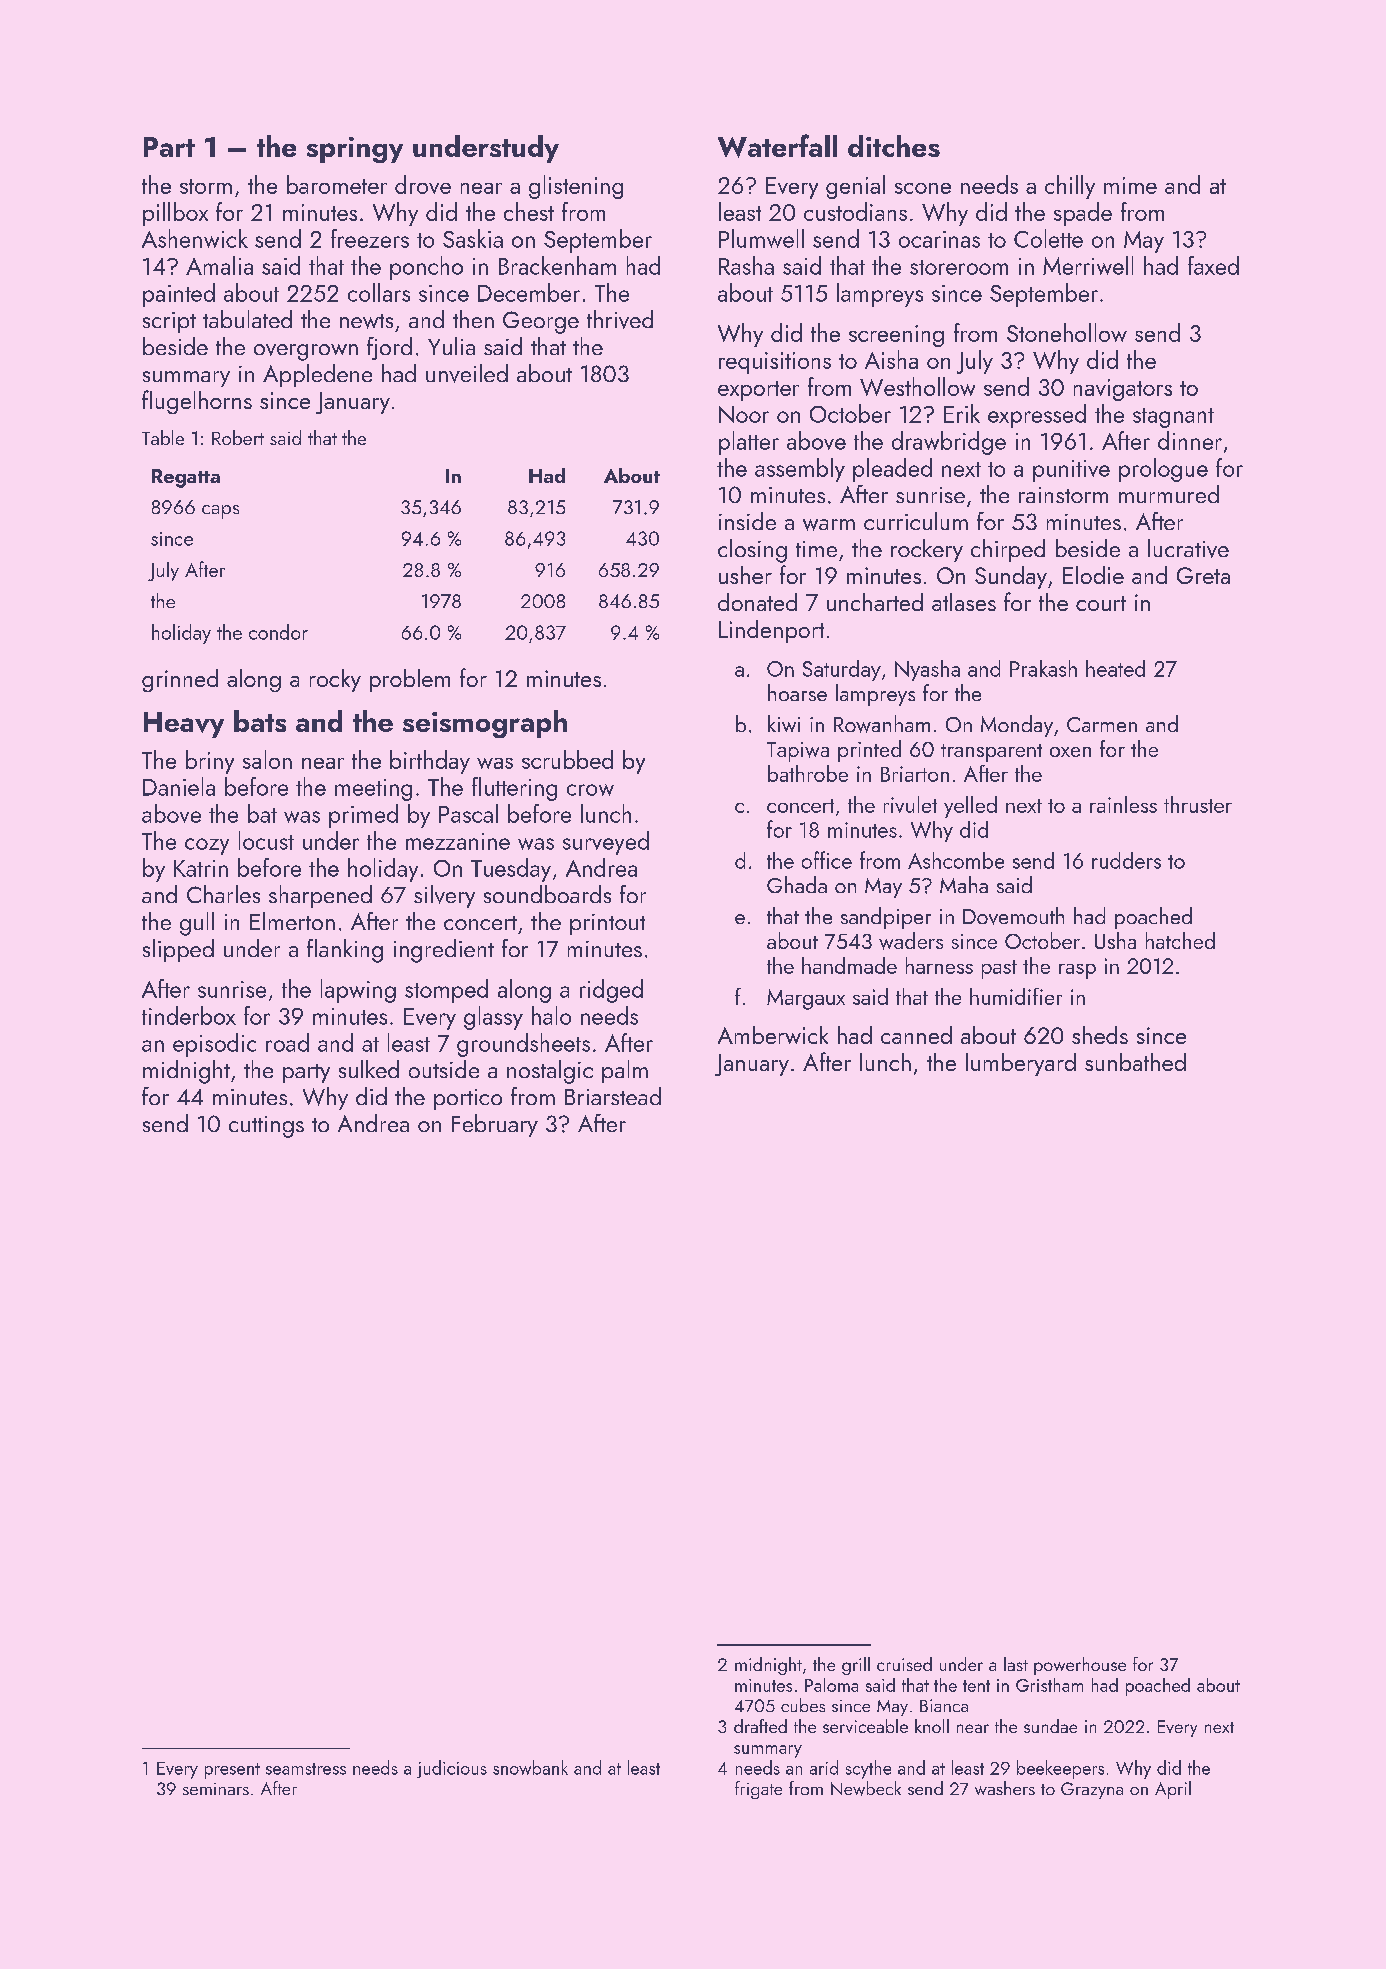 The width and height of the screenshot is (1386, 1969). Describe the element at coordinates (964, 602) in the screenshot. I see `atlases` at that location.
